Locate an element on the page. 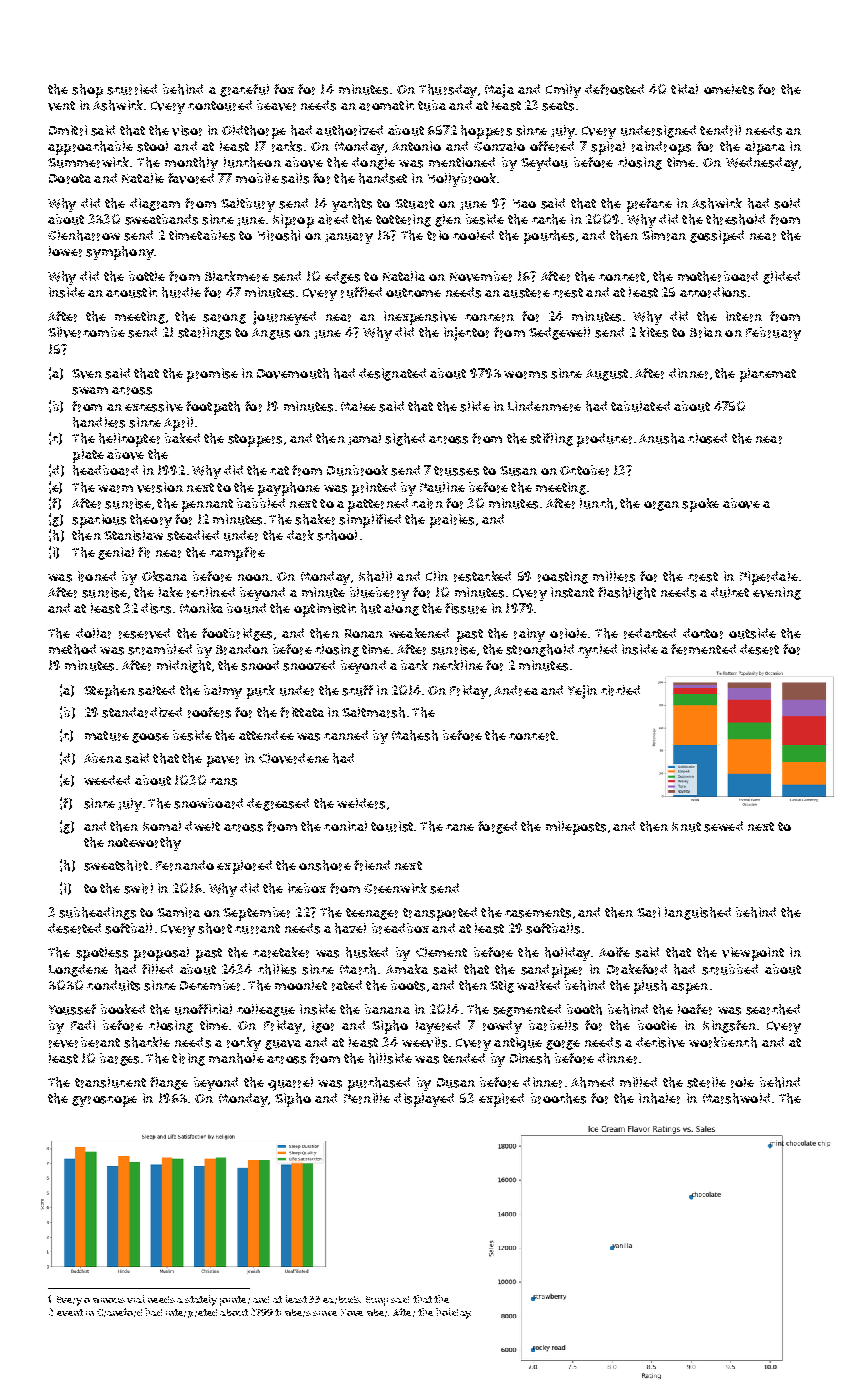  rowdy is located at coordinates (502, 1027).
